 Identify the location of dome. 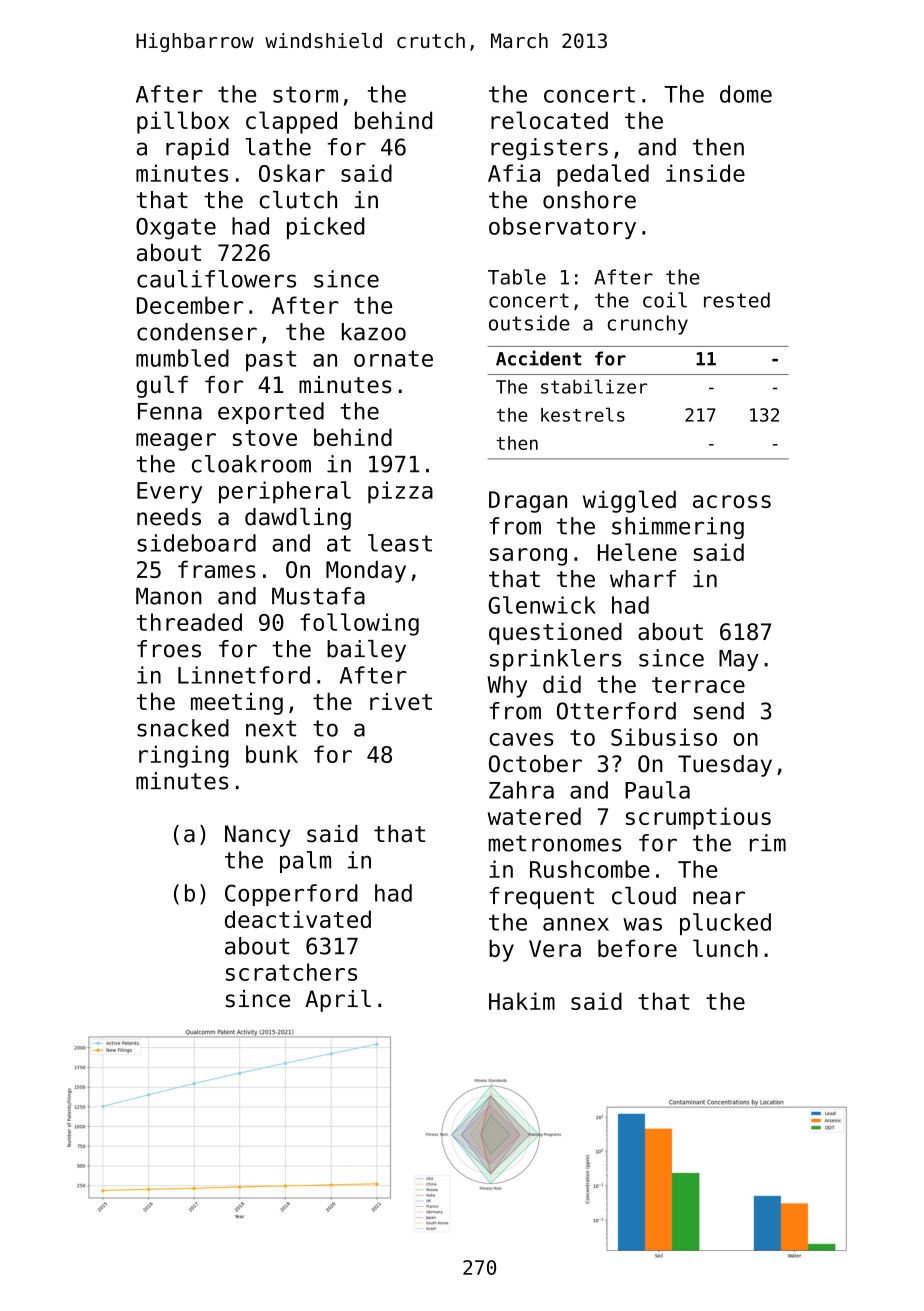
(746, 94).
